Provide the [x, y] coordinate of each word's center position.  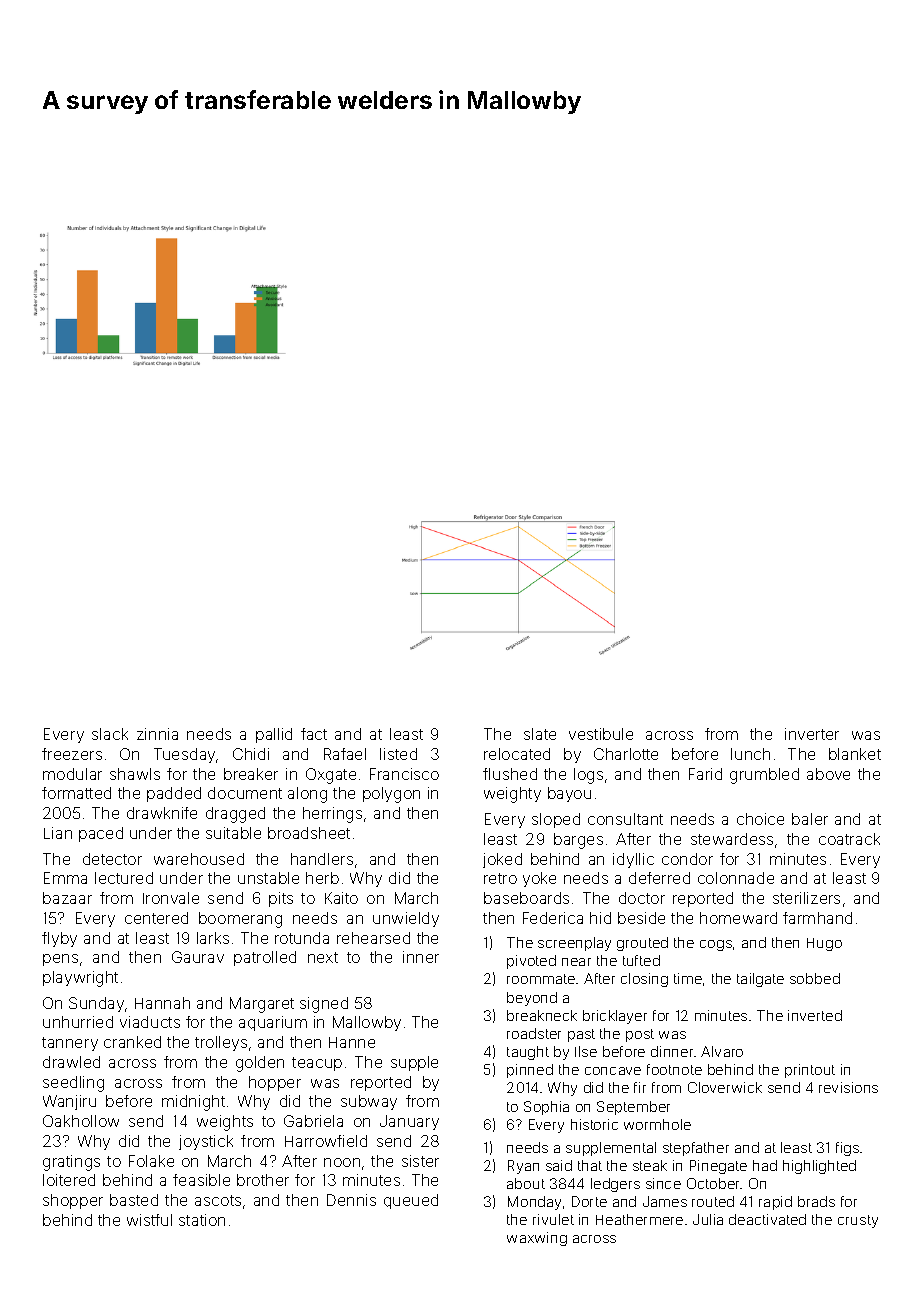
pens [60, 960]
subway [369, 1102]
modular [72, 774]
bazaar [67, 898]
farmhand [817, 918]
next [323, 957]
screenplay [574, 944]
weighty [512, 795]
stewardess [732, 839]
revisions [848, 1087]
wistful [149, 1220]
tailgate [760, 980]
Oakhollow [81, 1121]
